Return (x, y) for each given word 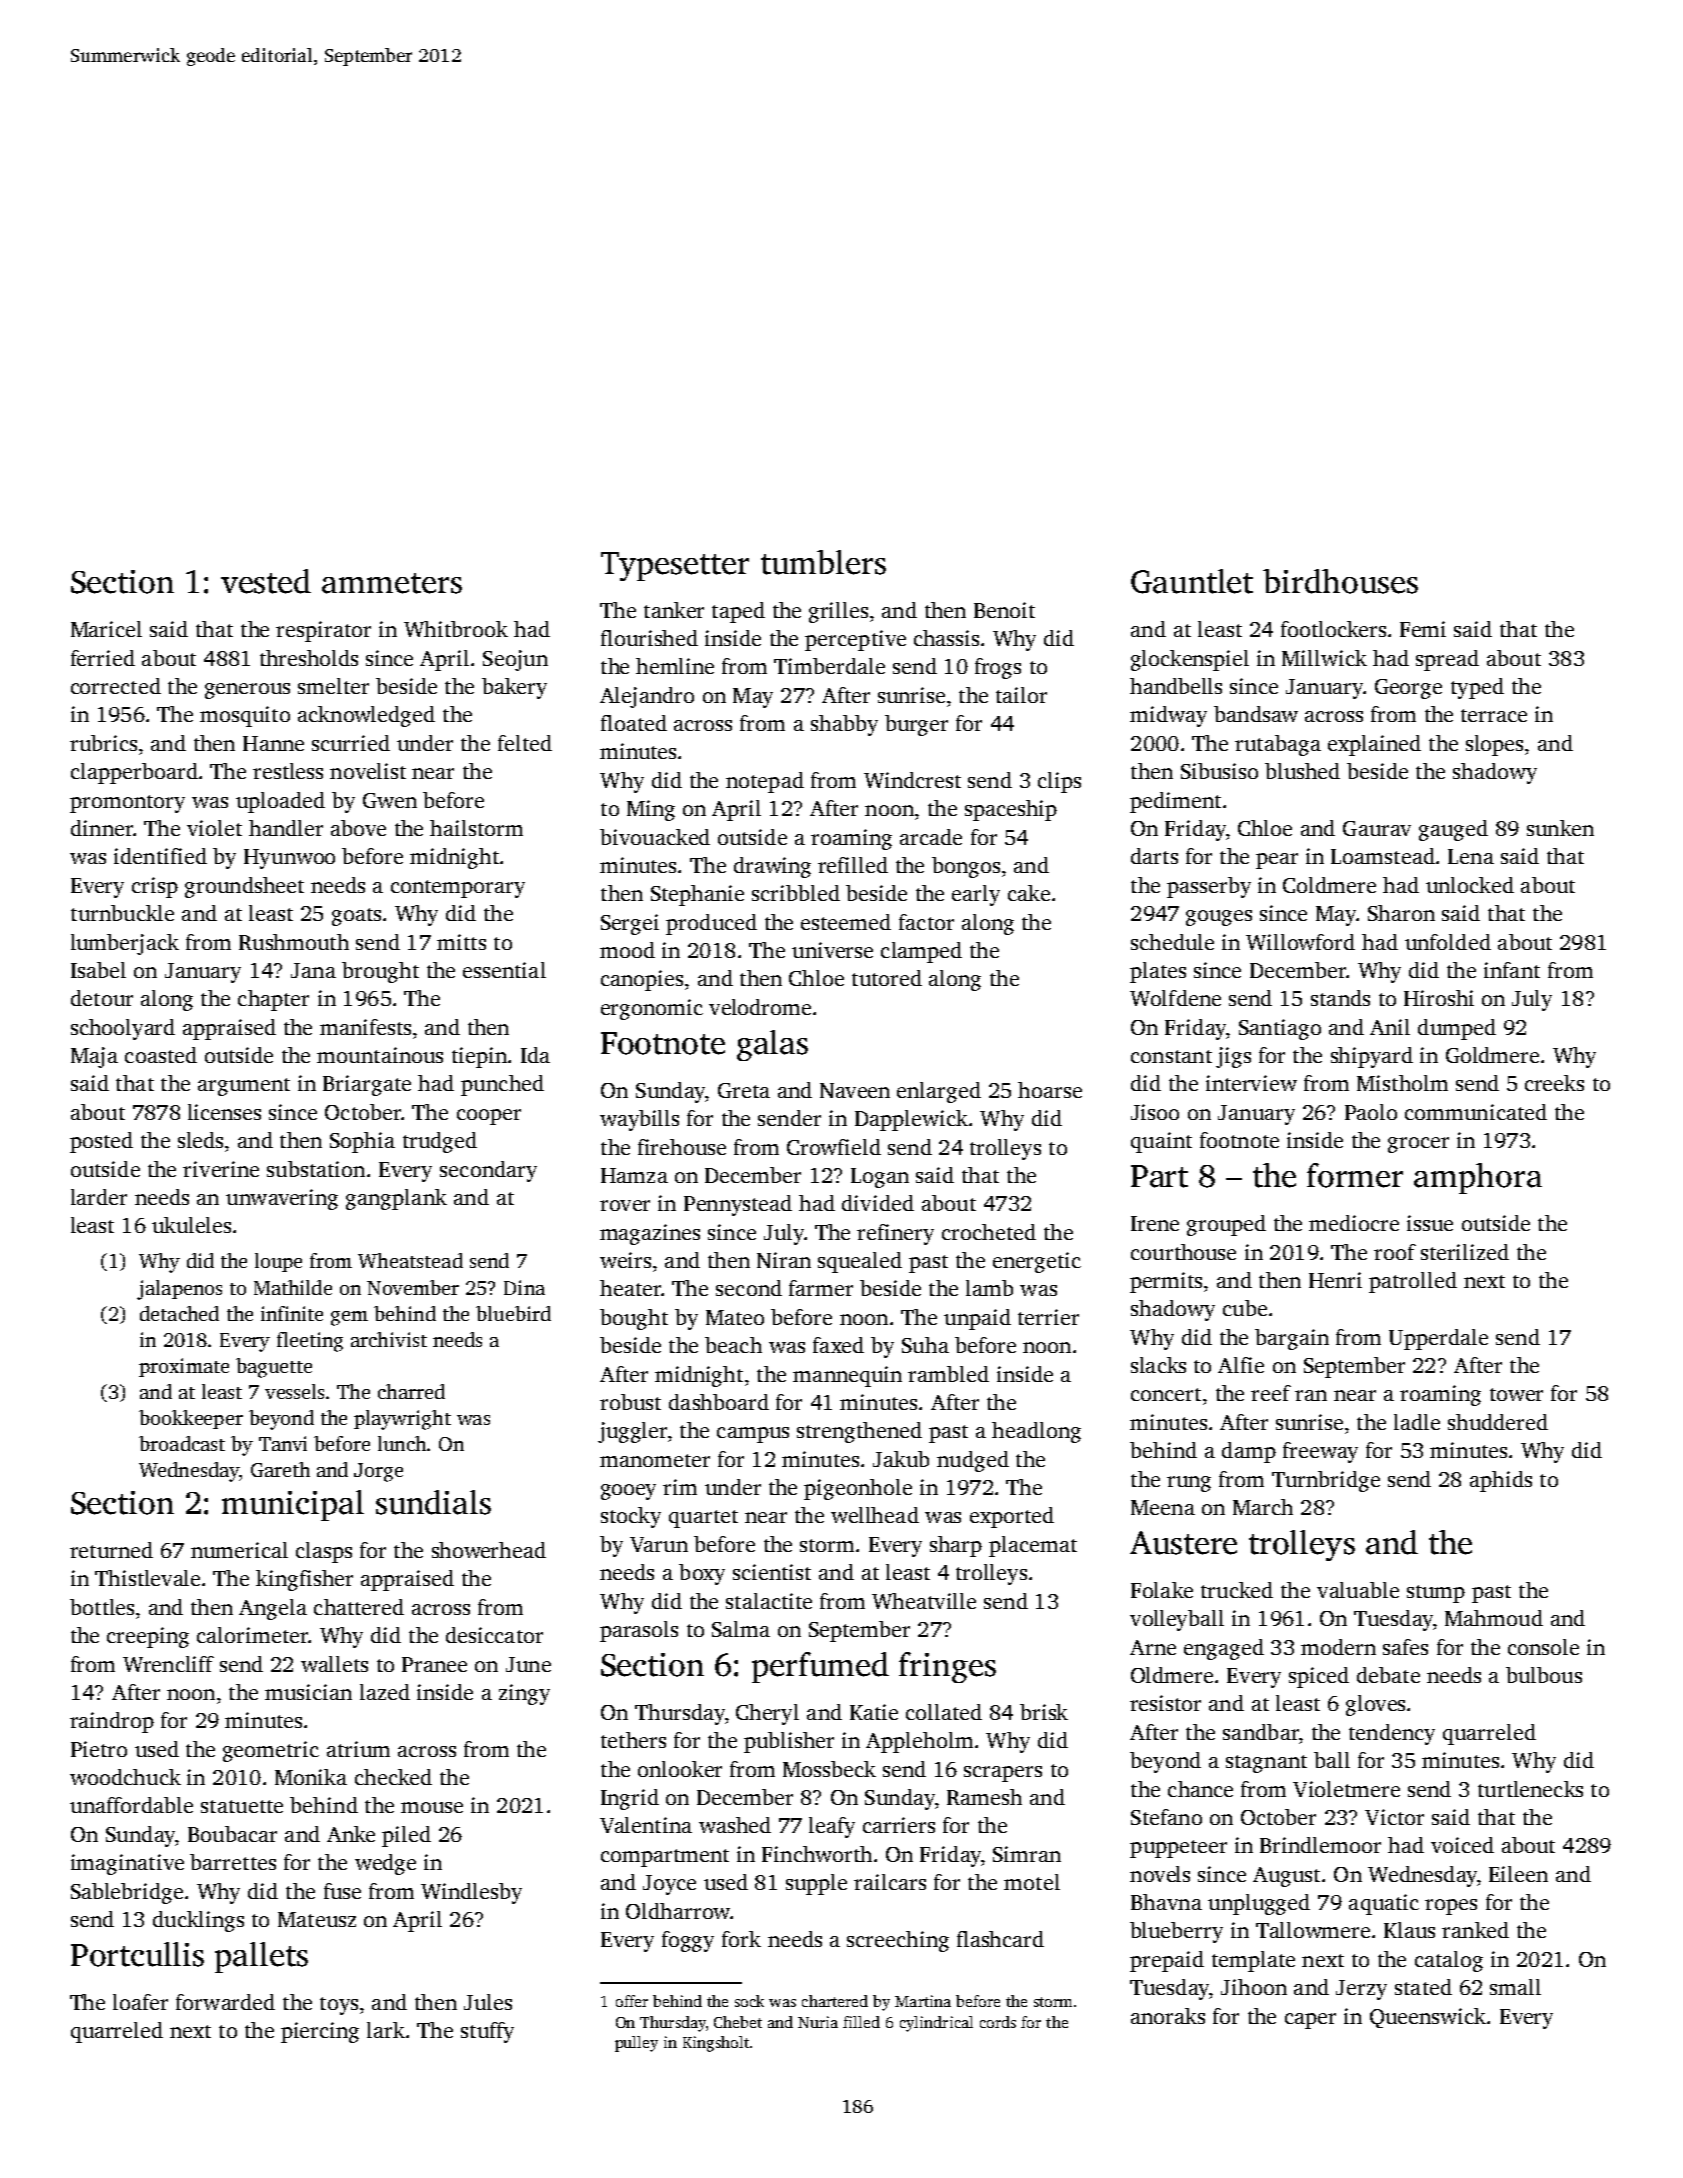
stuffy (487, 2032)
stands (1340, 998)
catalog (1449, 1961)
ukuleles (191, 1225)
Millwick (1324, 658)
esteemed (846, 922)
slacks (1158, 1365)
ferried (103, 658)
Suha (925, 1345)
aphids (1501, 1481)
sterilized (1465, 1252)
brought (380, 972)
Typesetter (675, 566)
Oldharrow (678, 1911)
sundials (433, 1502)
